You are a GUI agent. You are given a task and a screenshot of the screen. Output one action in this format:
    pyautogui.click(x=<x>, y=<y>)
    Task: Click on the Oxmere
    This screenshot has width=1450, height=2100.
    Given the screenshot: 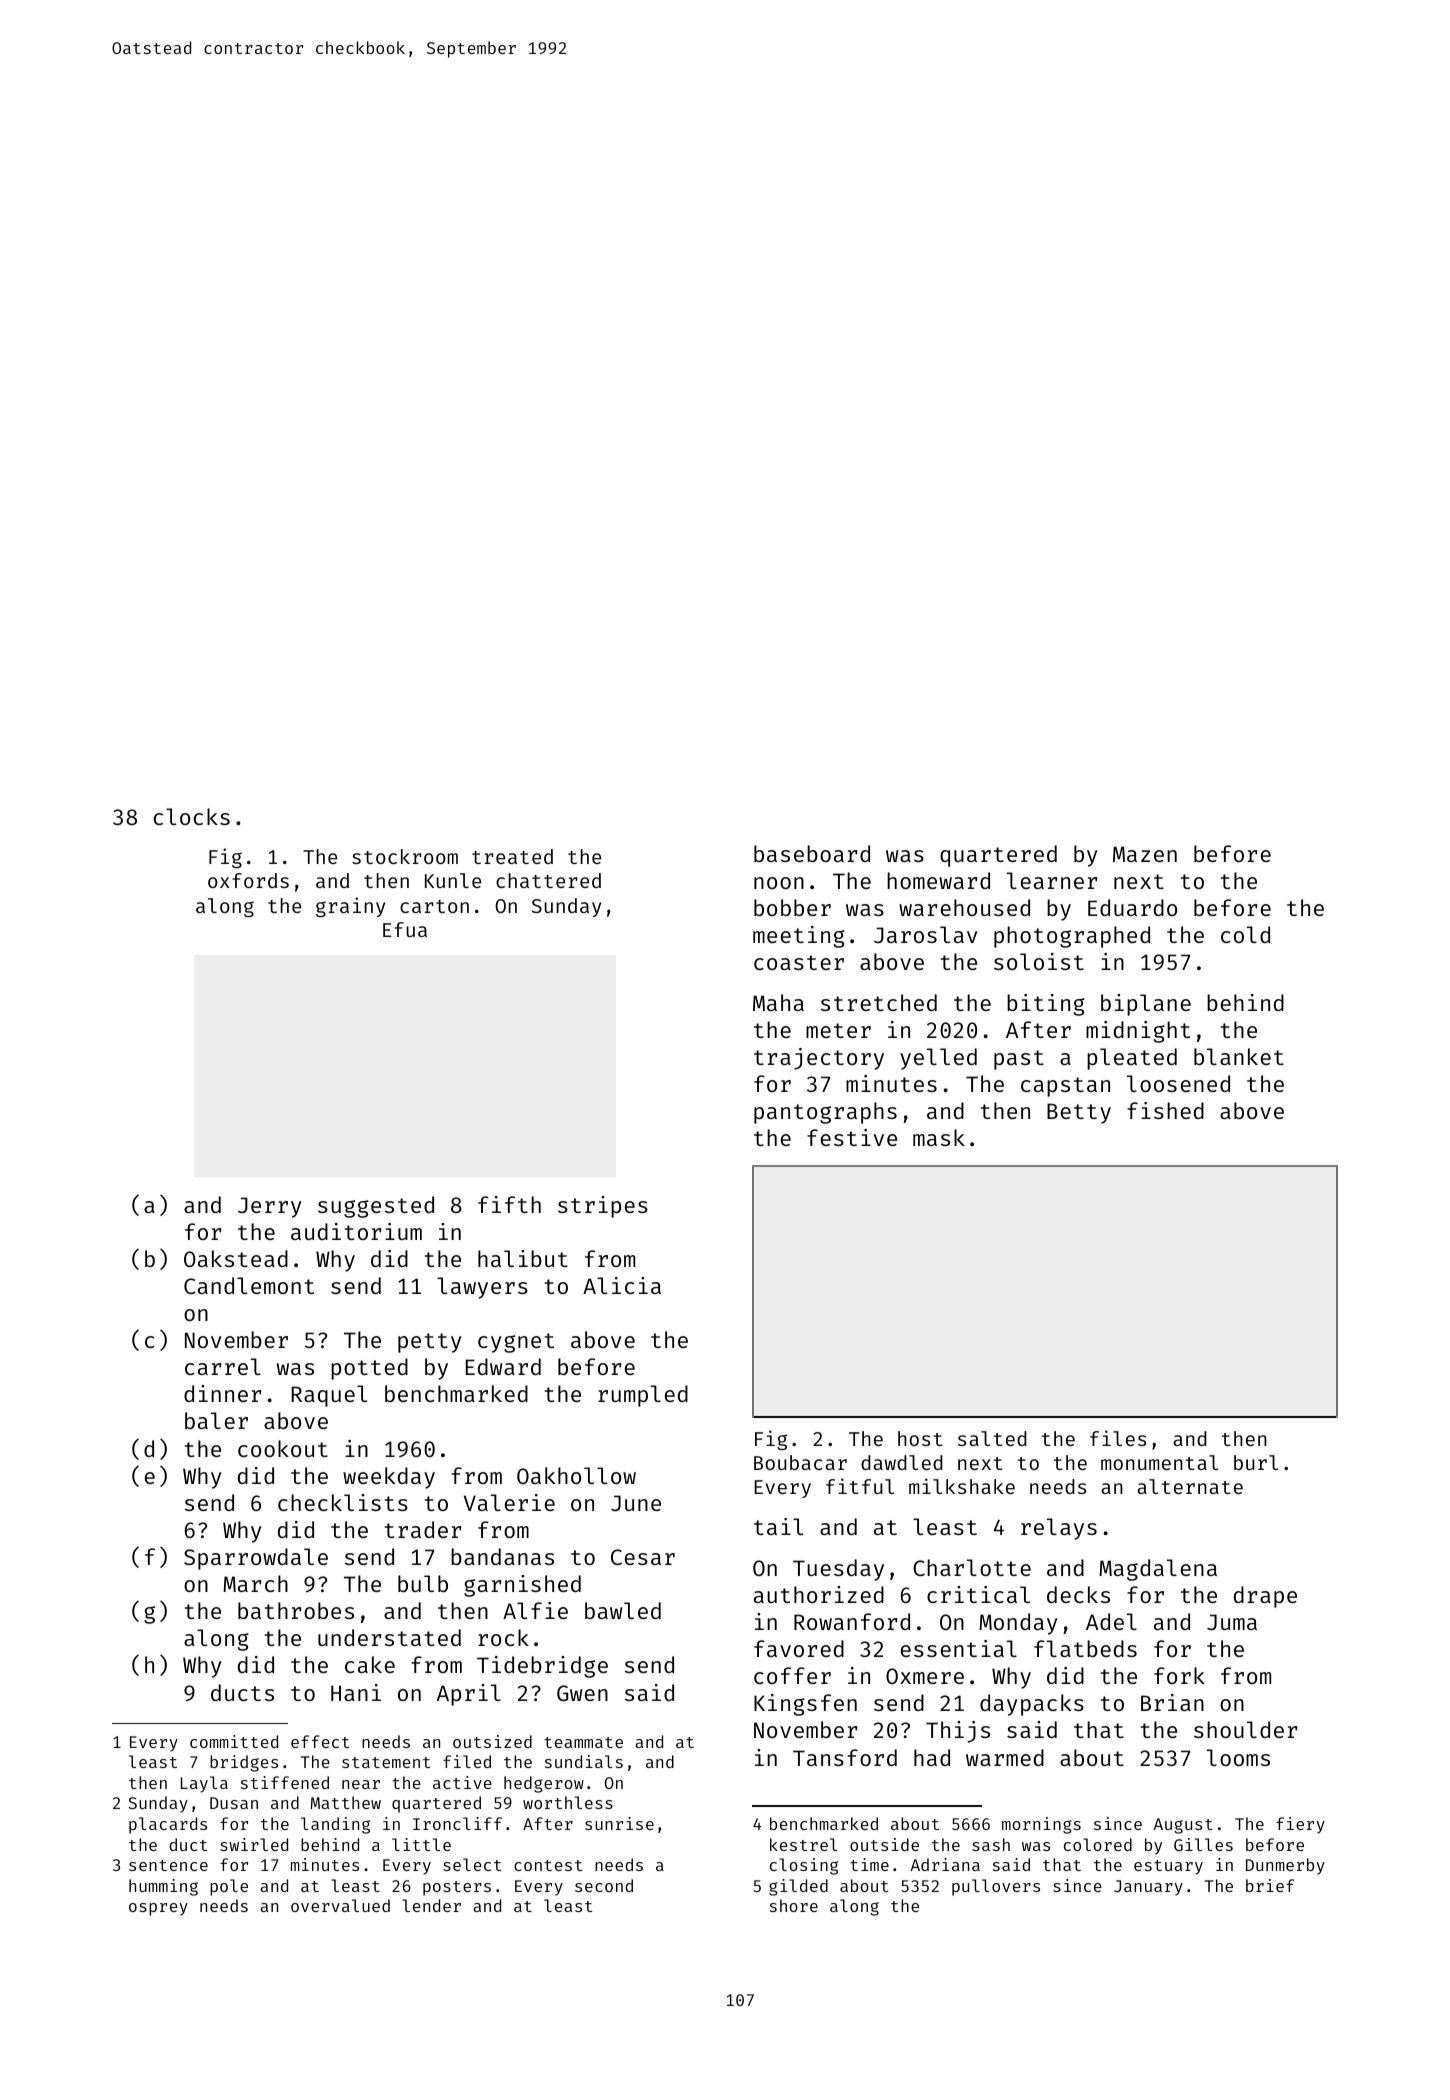 What is the action you would take?
    pyautogui.click(x=925, y=1676)
